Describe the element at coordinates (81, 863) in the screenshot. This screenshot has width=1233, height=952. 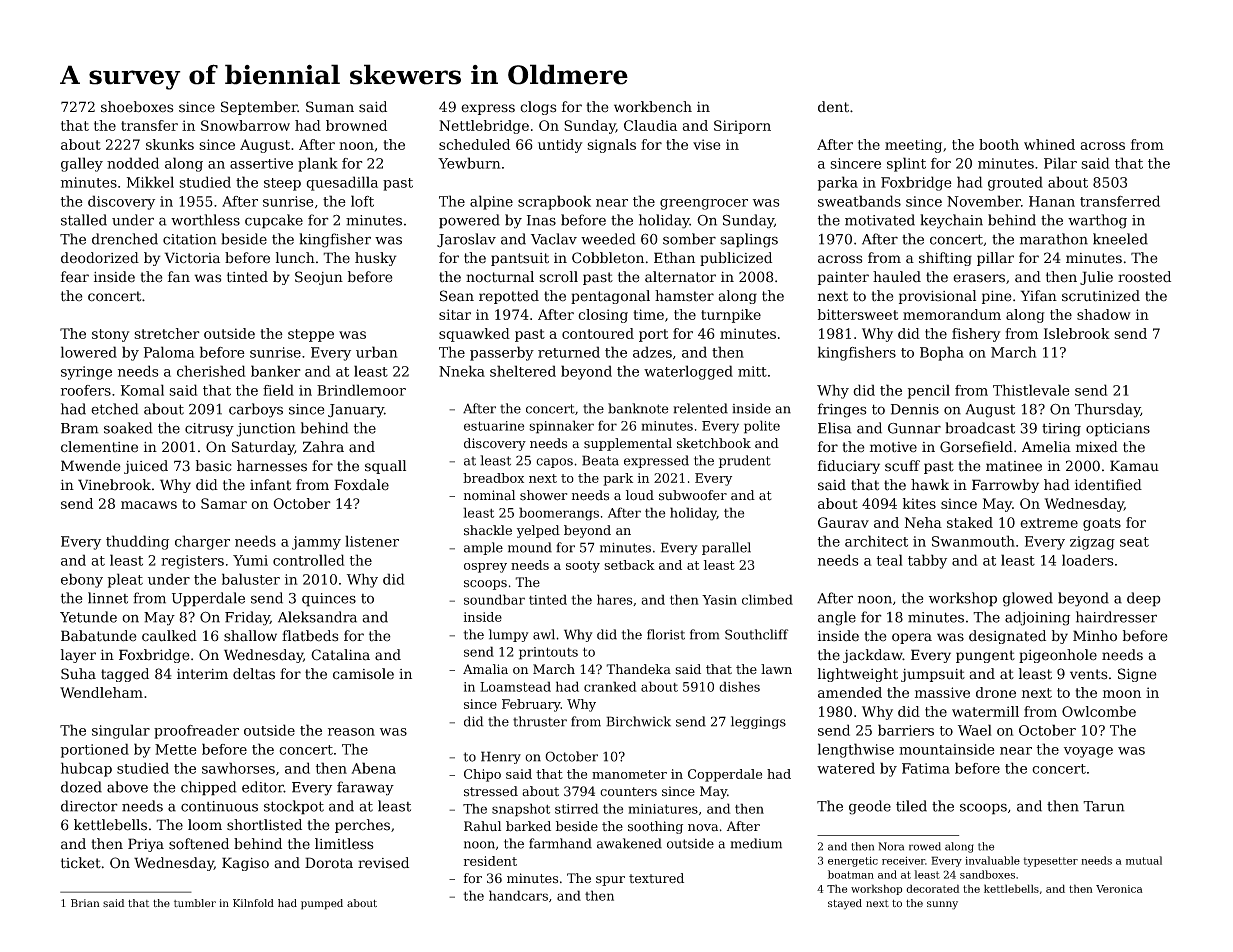
I see `ticket` at that location.
